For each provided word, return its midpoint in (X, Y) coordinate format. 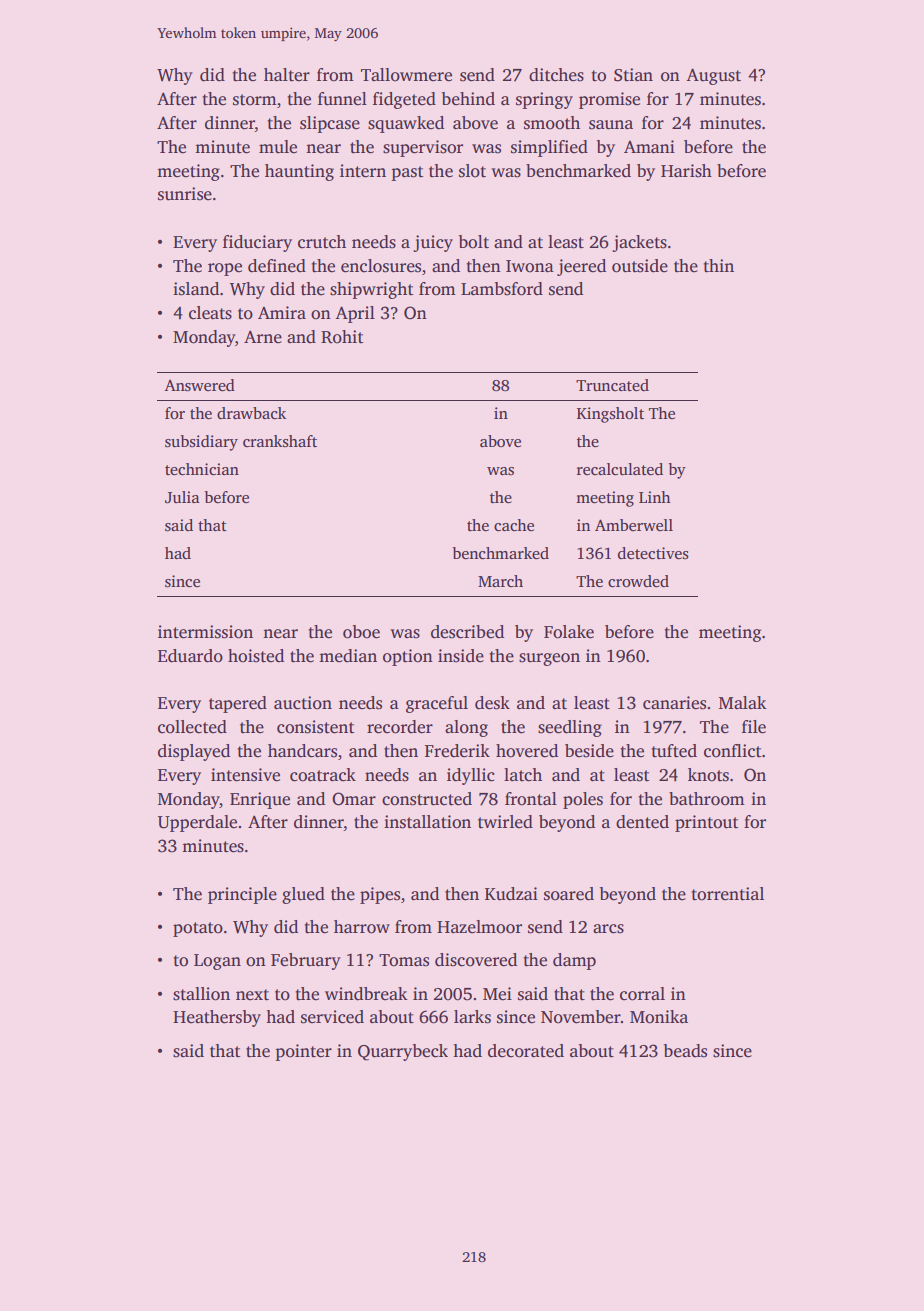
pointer (304, 1052)
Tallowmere (406, 75)
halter (287, 75)
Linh (655, 497)
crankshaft (280, 441)
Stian (633, 75)
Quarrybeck (403, 1052)
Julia (182, 497)
